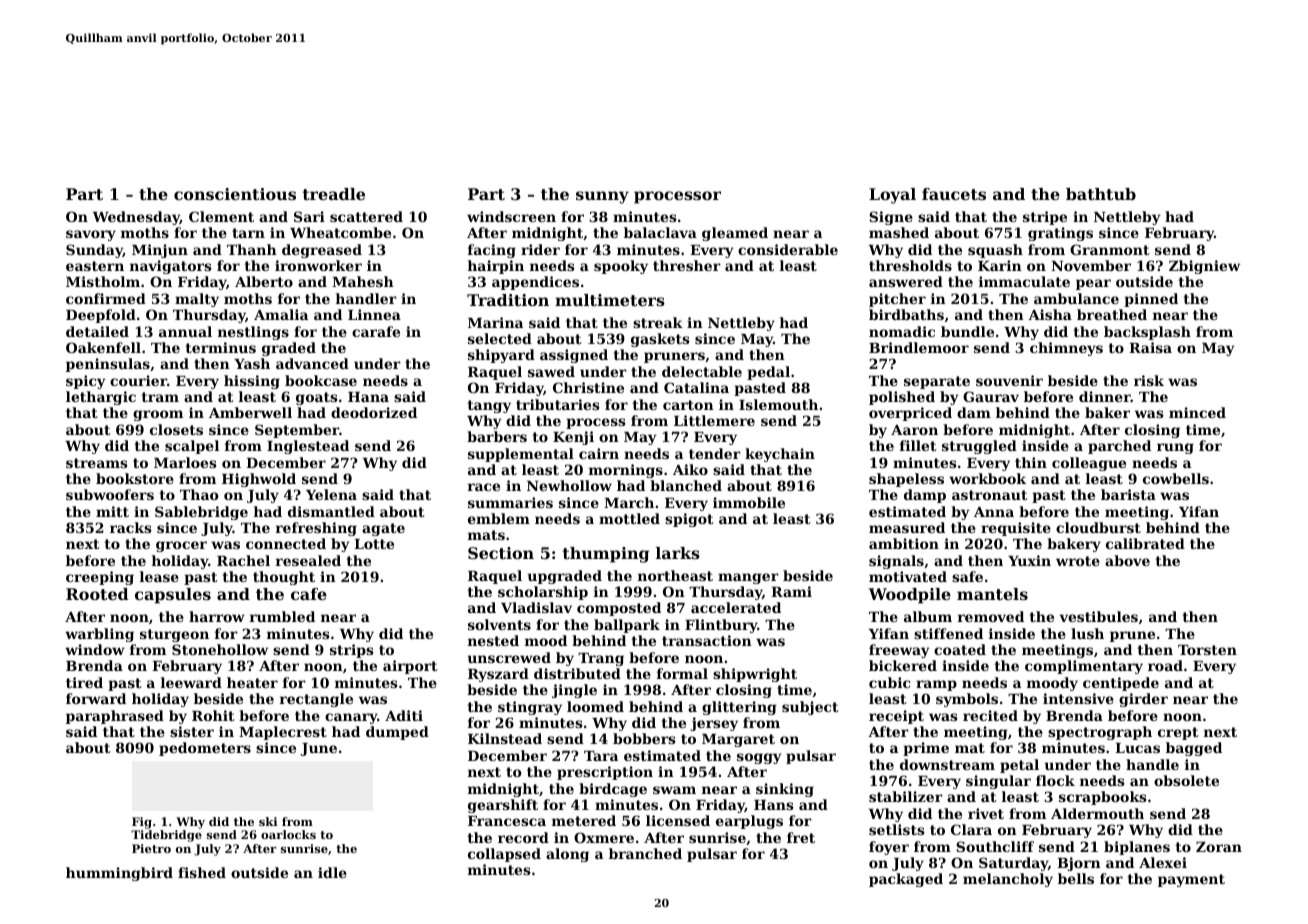 The width and height of the document is (1308, 924). Describe the element at coordinates (735, 234) in the document. I see `gleamed` at that location.
